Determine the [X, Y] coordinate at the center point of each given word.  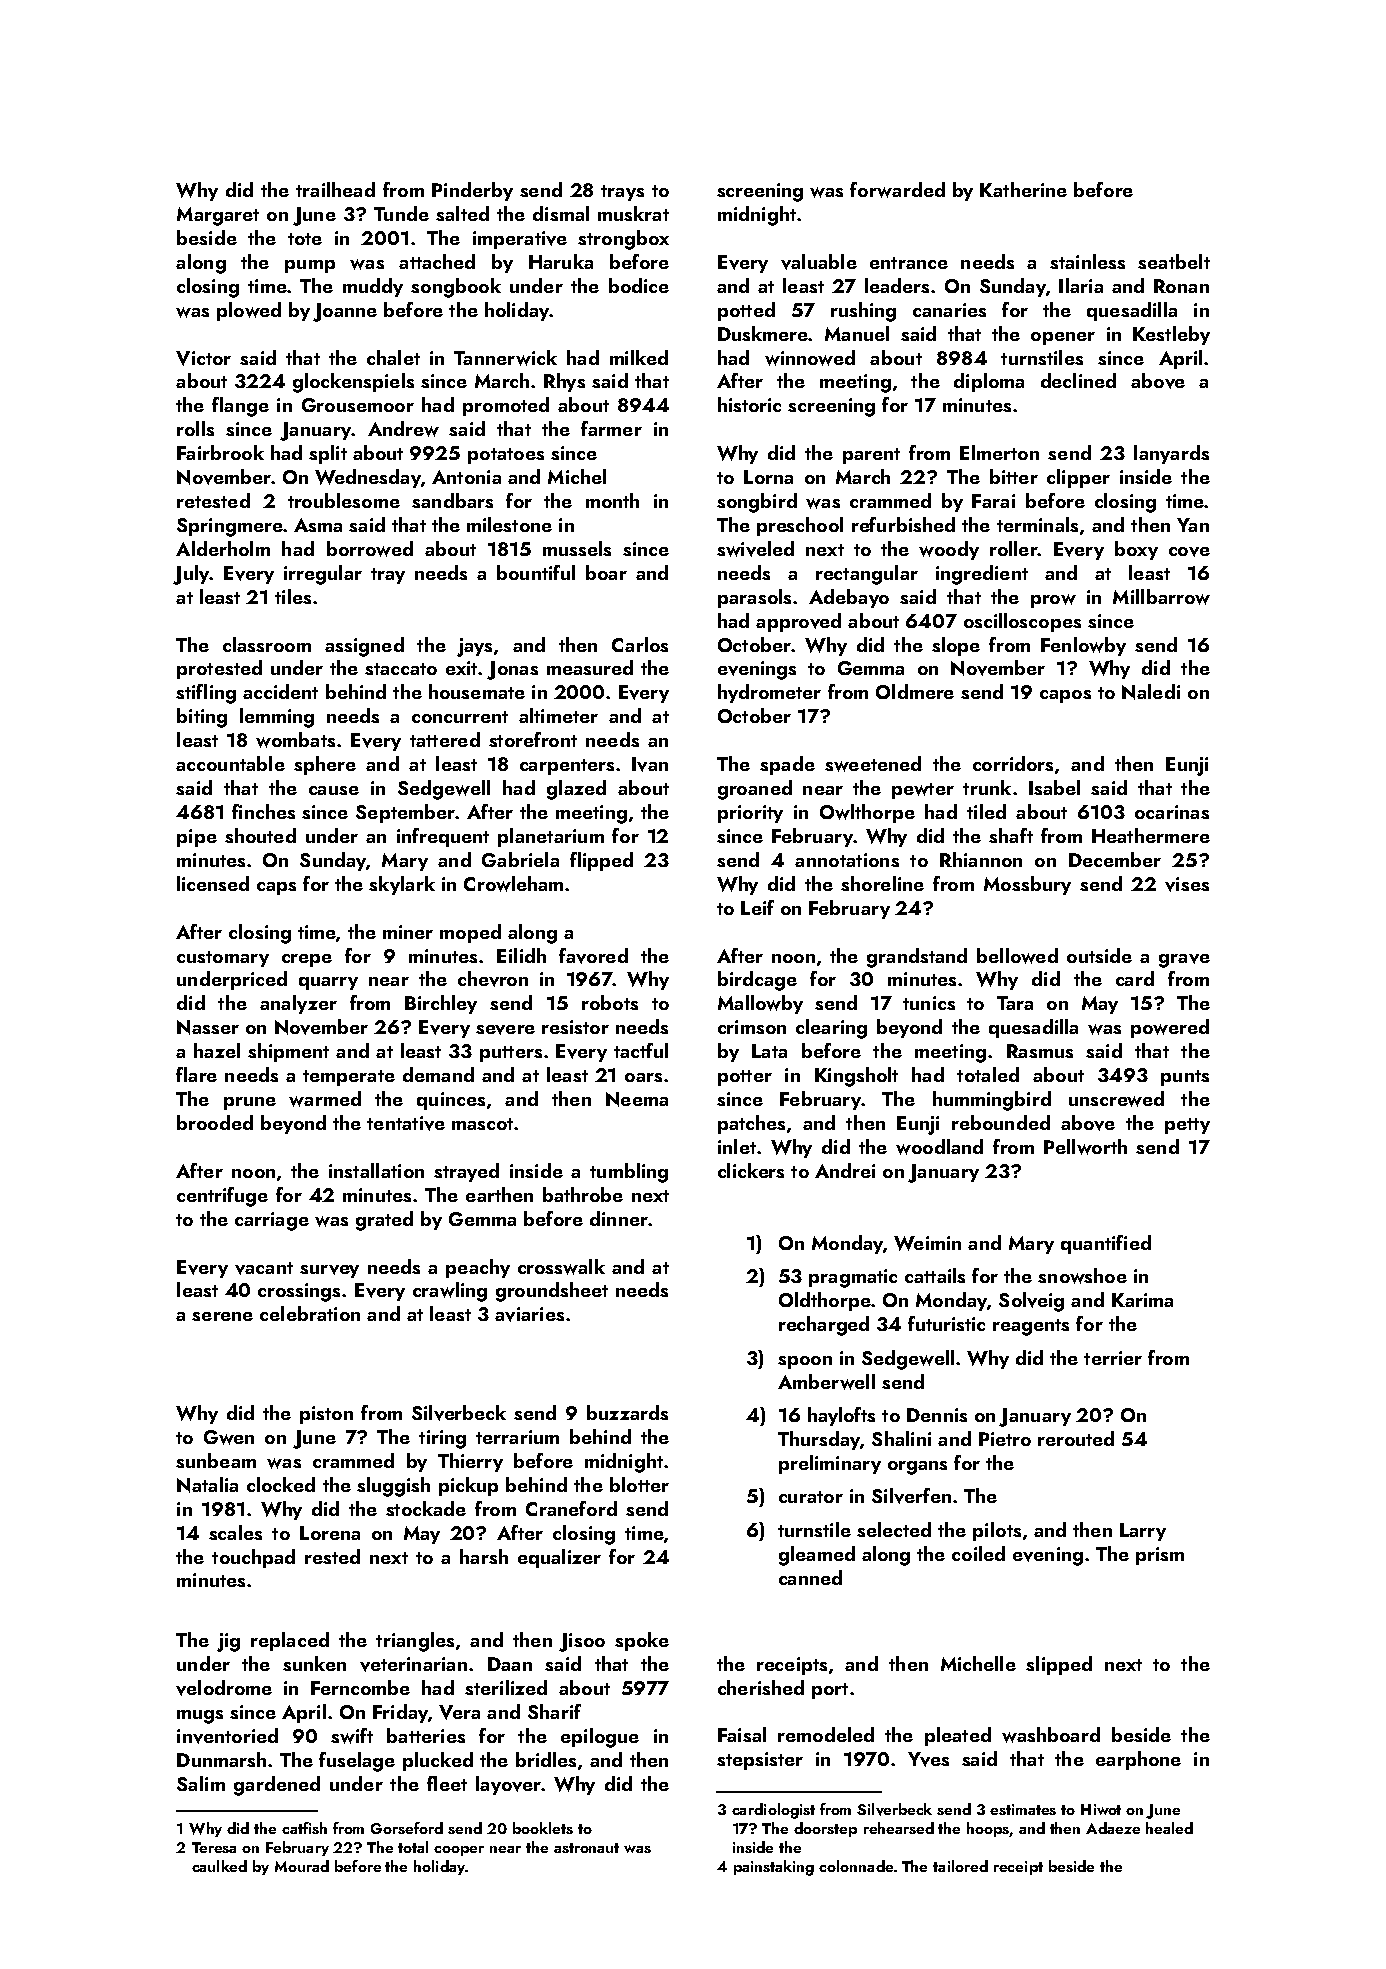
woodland [939, 1147]
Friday [400, 1713]
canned [810, 1577]
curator [811, 1497]
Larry [1143, 1532]
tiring [442, 1439]
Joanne [345, 312]
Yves [928, 1759]
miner [408, 932]
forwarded [897, 190]
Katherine [1023, 189]
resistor [575, 1027]
